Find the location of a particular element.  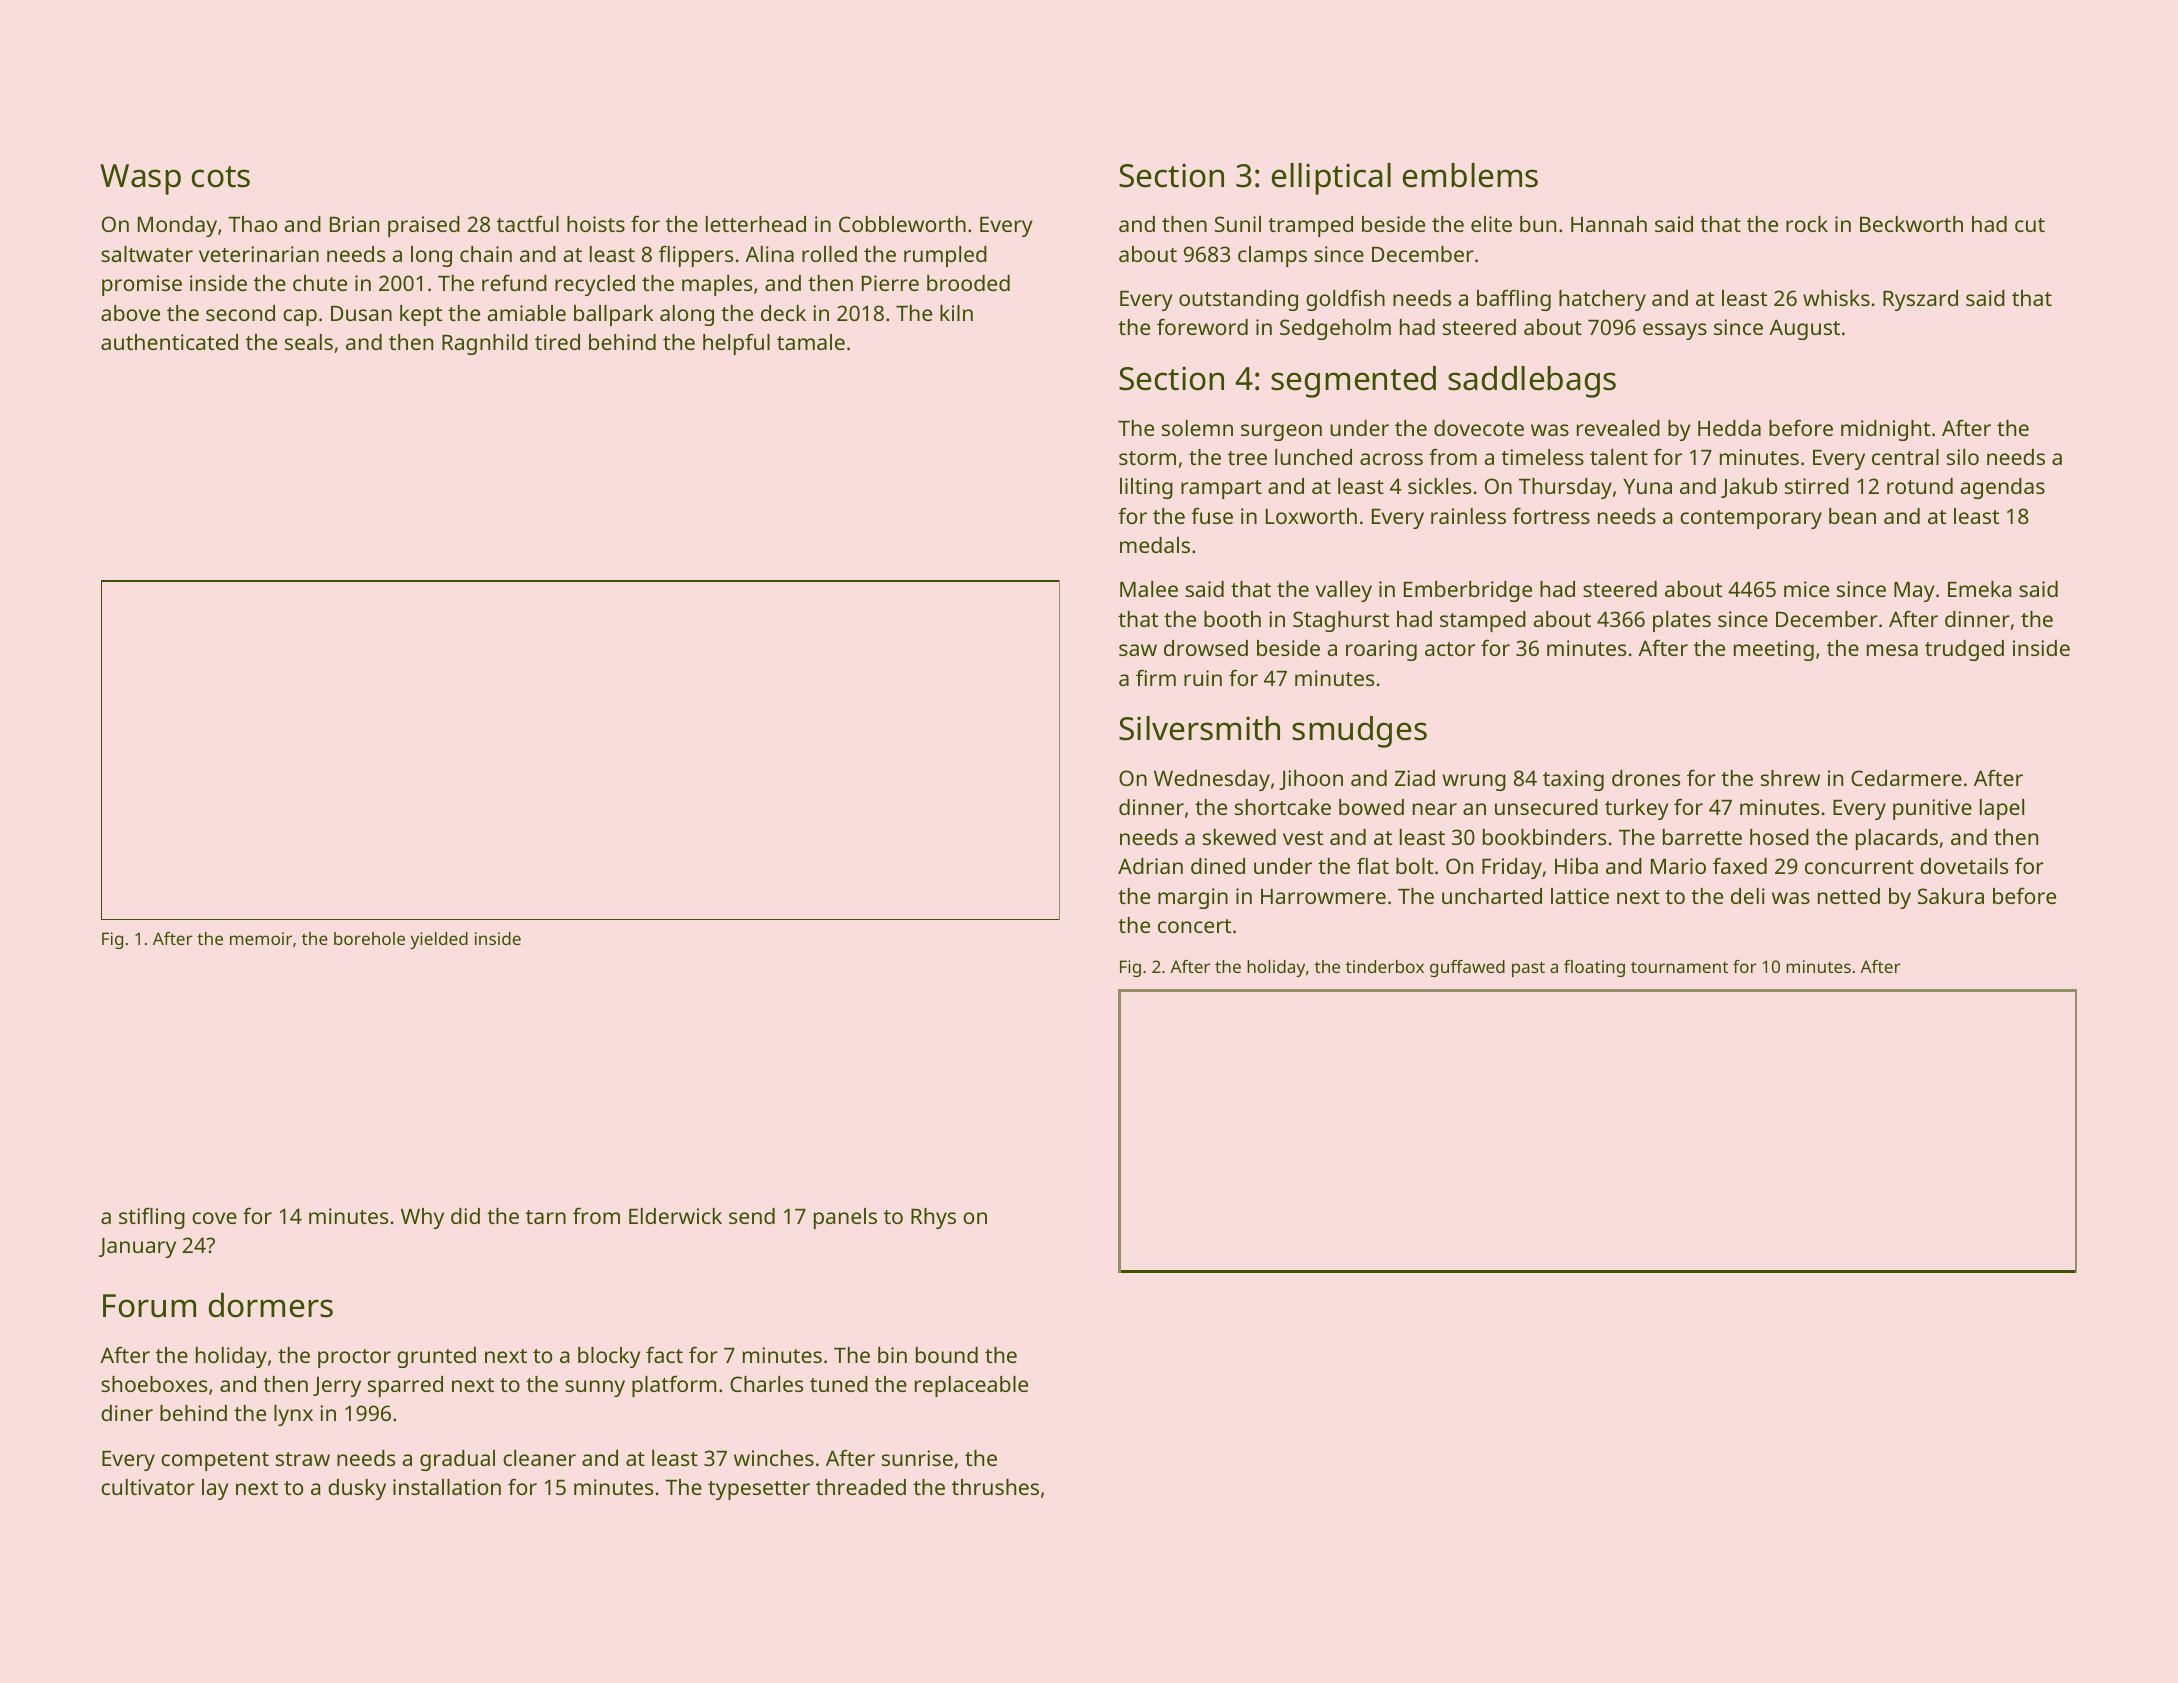

hatchery is located at coordinates (1602, 300).
